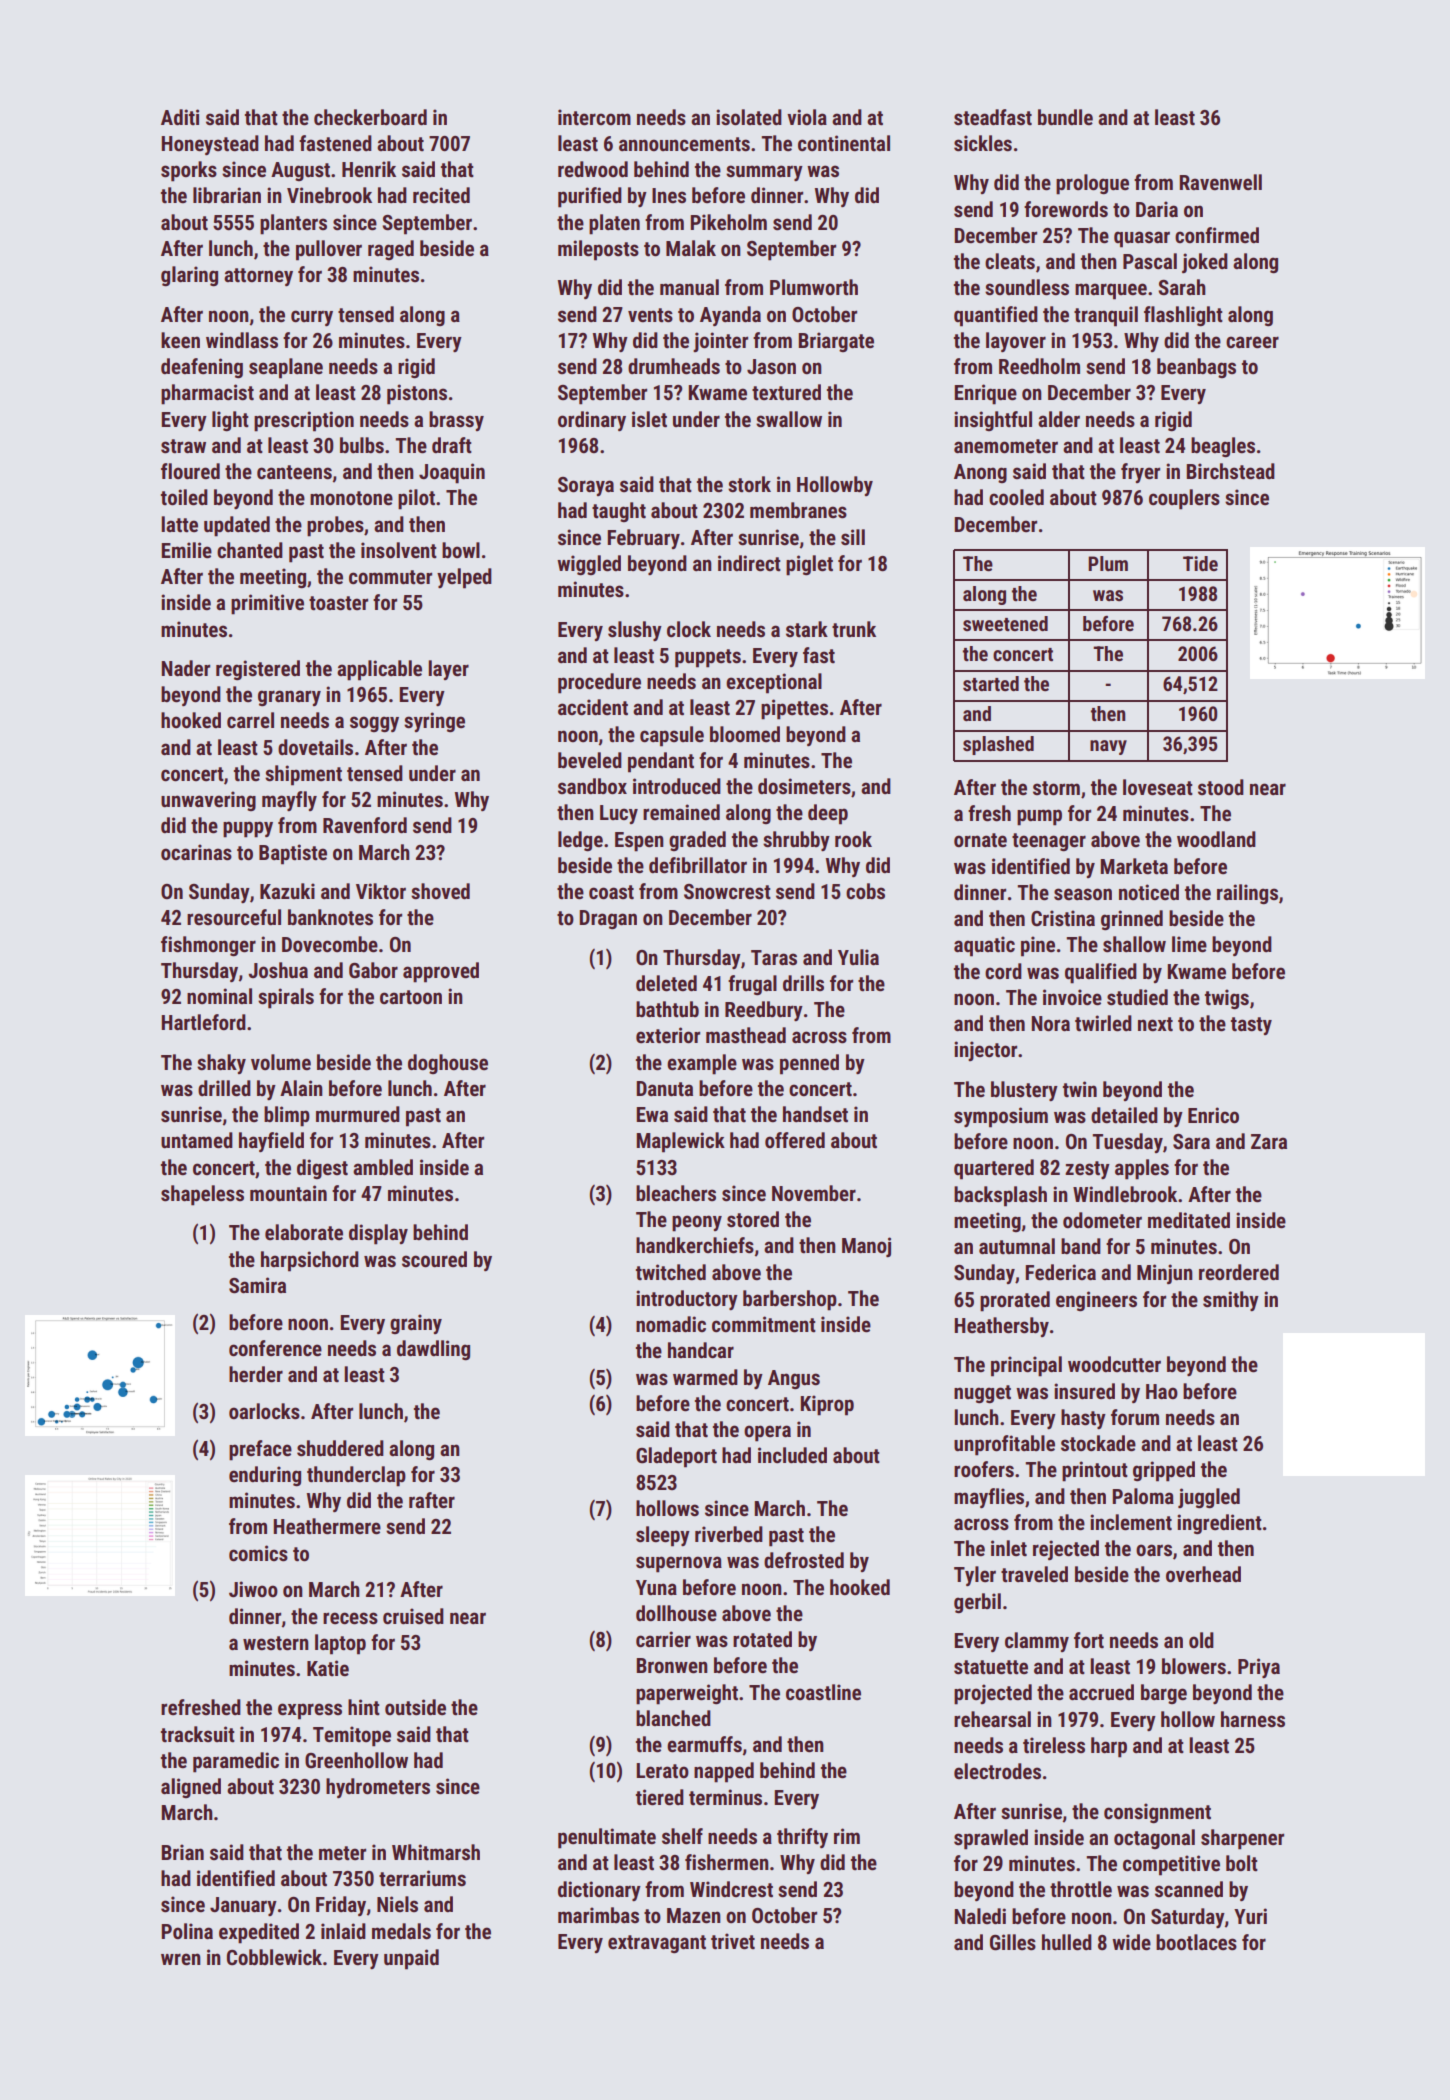 The width and height of the page is (1450, 2100). Describe the element at coordinates (210, 145) in the page. I see `Honeystead` at that location.
